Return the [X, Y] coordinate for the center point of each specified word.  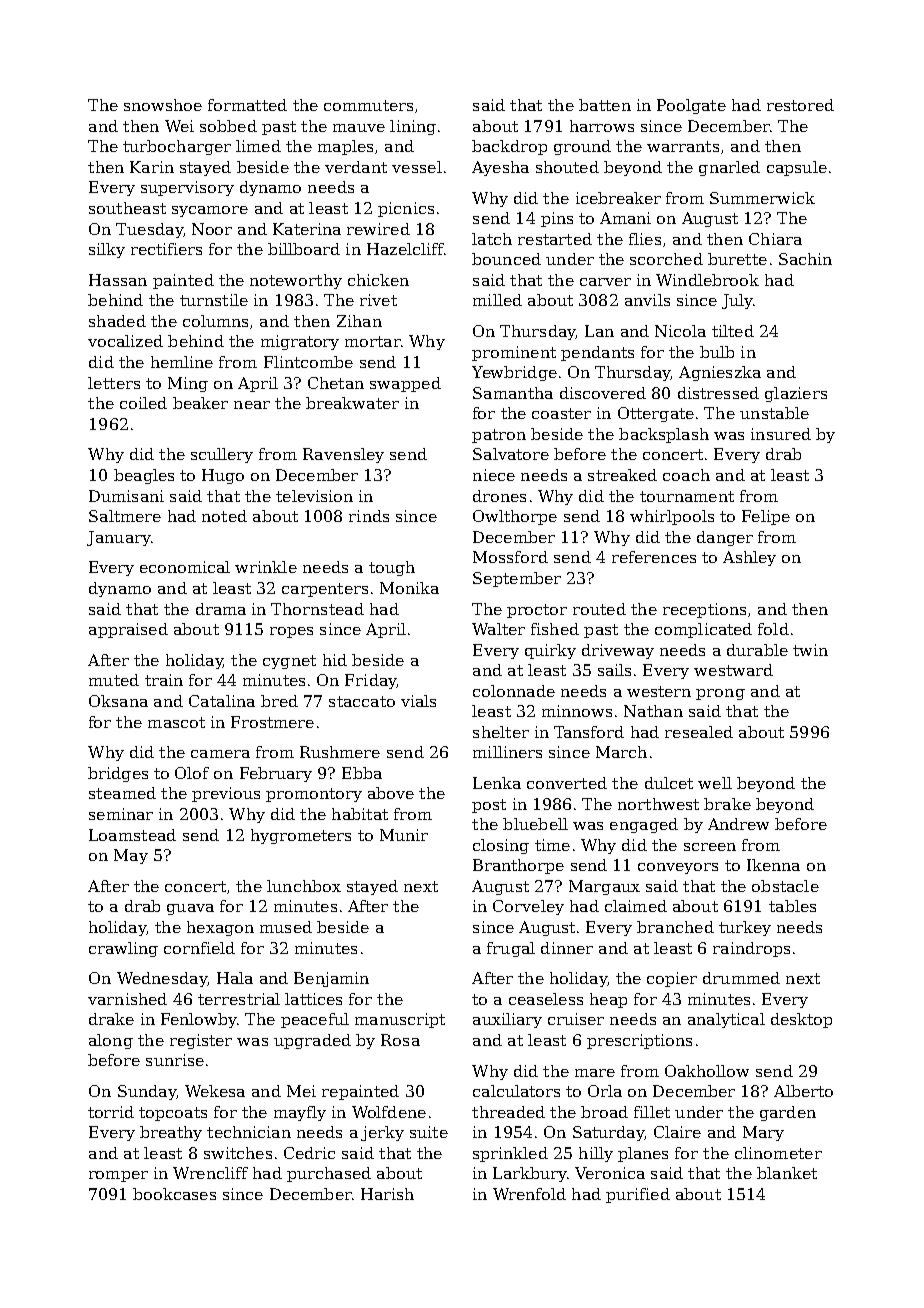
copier [672, 979]
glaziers [796, 394]
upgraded [312, 1041]
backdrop [509, 147]
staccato [362, 701]
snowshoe [163, 105]
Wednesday [162, 979]
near [252, 405]
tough [392, 568]
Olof [192, 773]
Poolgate [691, 106]
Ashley [749, 558]
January [118, 538]
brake [727, 804]
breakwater [352, 403]
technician [249, 1132]
